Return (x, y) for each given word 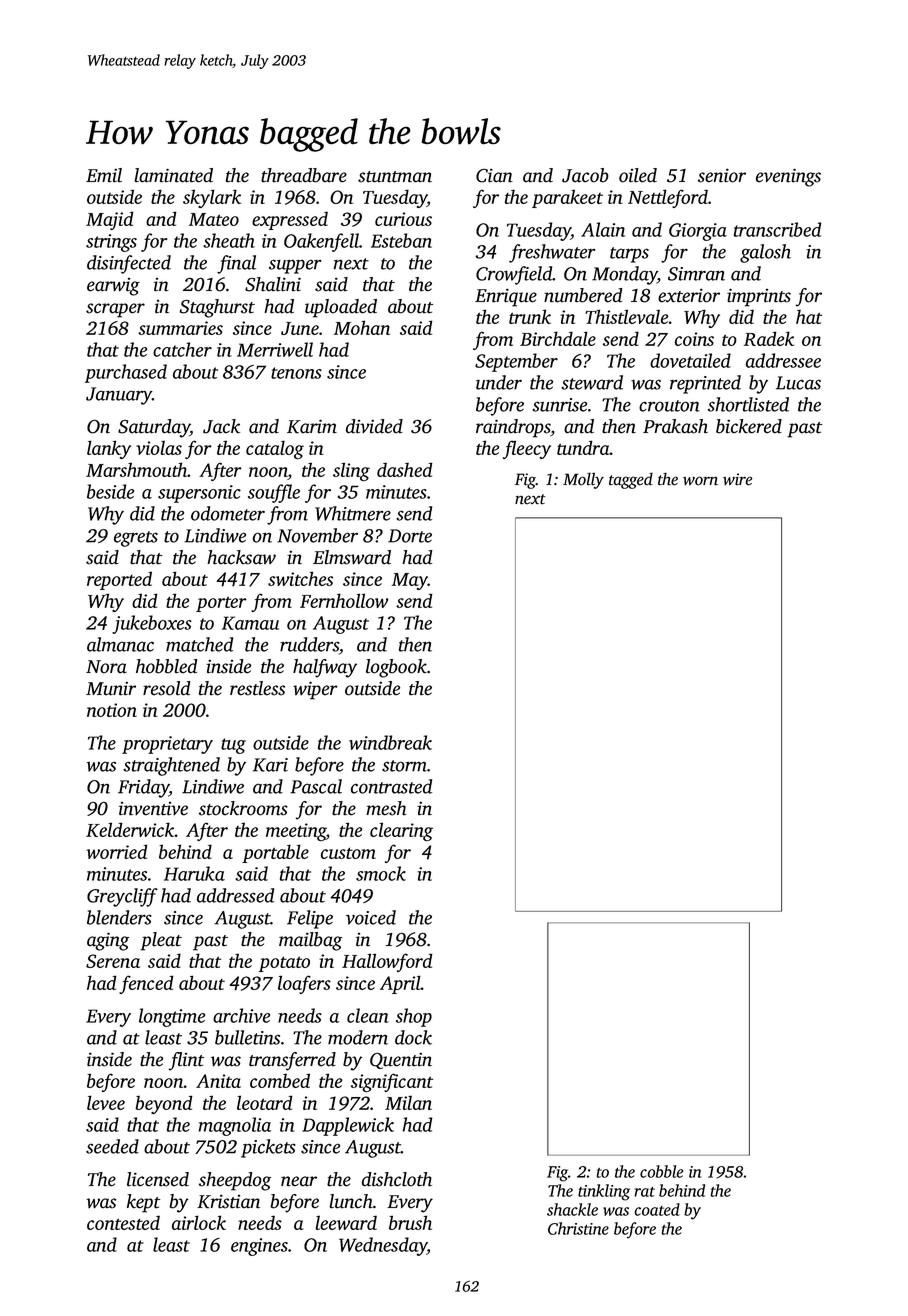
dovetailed (690, 360)
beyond (164, 1104)
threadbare (304, 175)
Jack (221, 426)
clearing (401, 831)
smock (381, 873)
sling (351, 472)
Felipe (310, 919)
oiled (638, 175)
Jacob (585, 175)
